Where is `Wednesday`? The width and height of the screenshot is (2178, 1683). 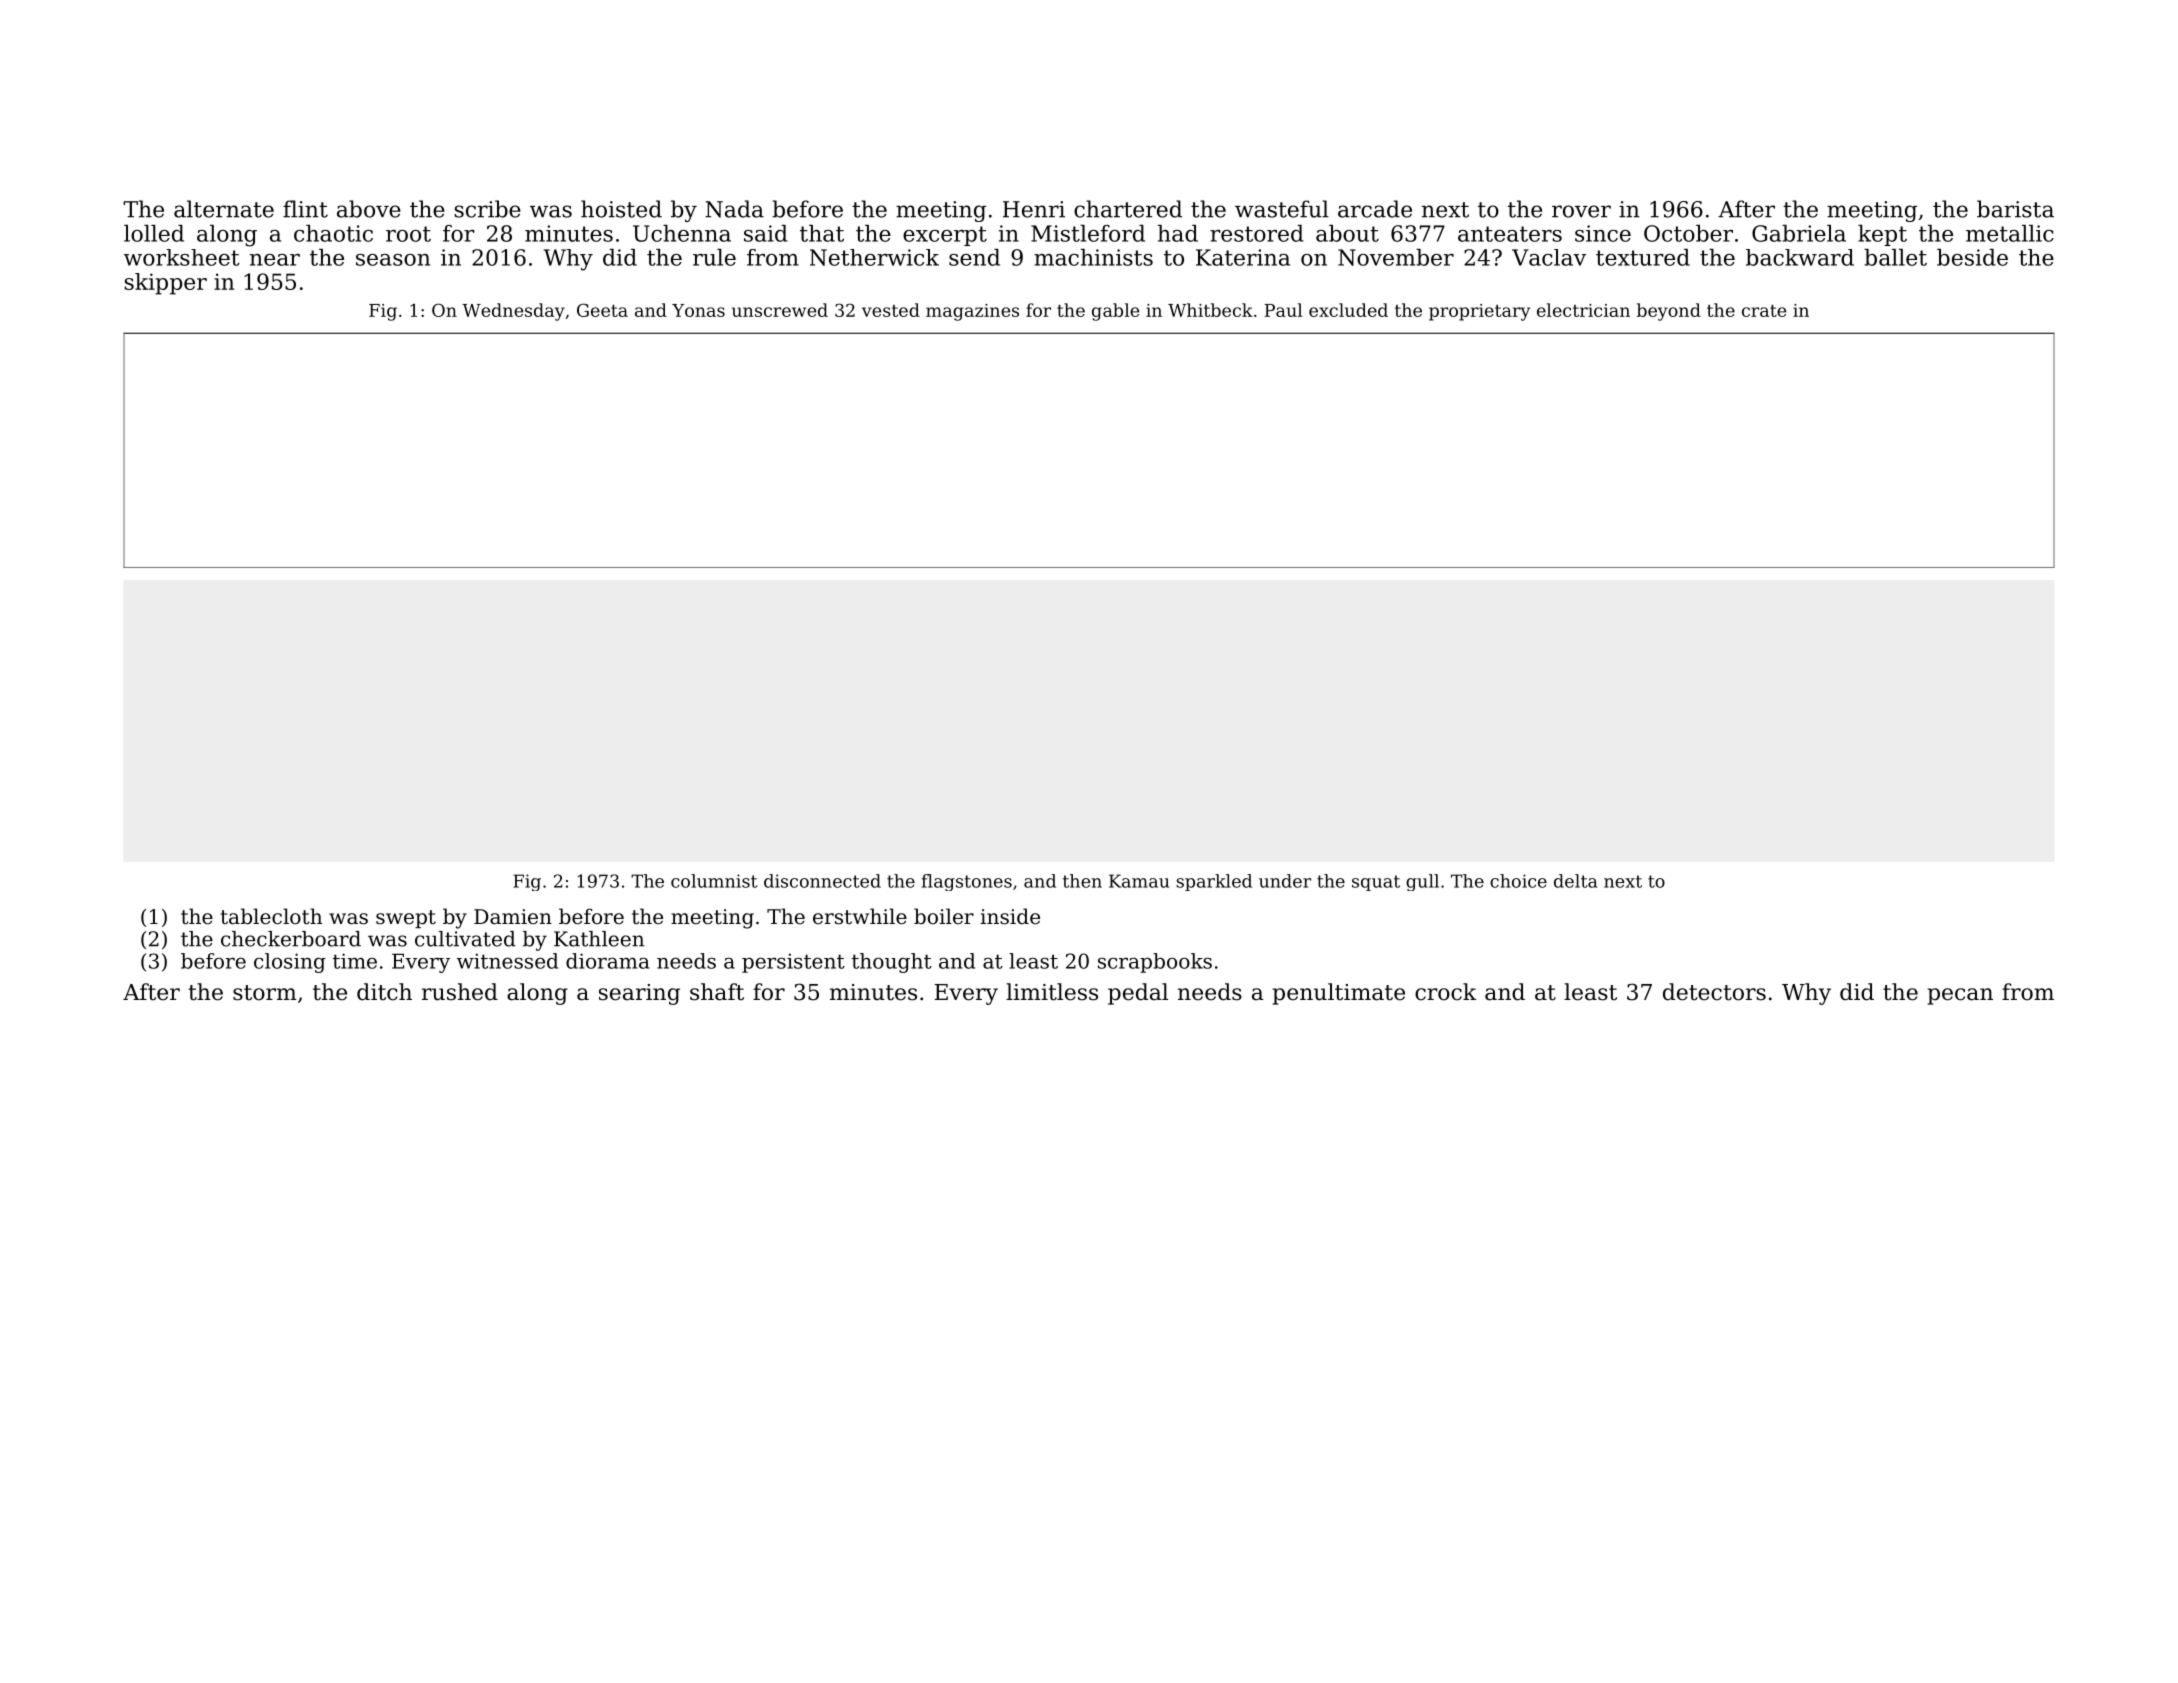
Wednesday is located at coordinates (513, 312).
